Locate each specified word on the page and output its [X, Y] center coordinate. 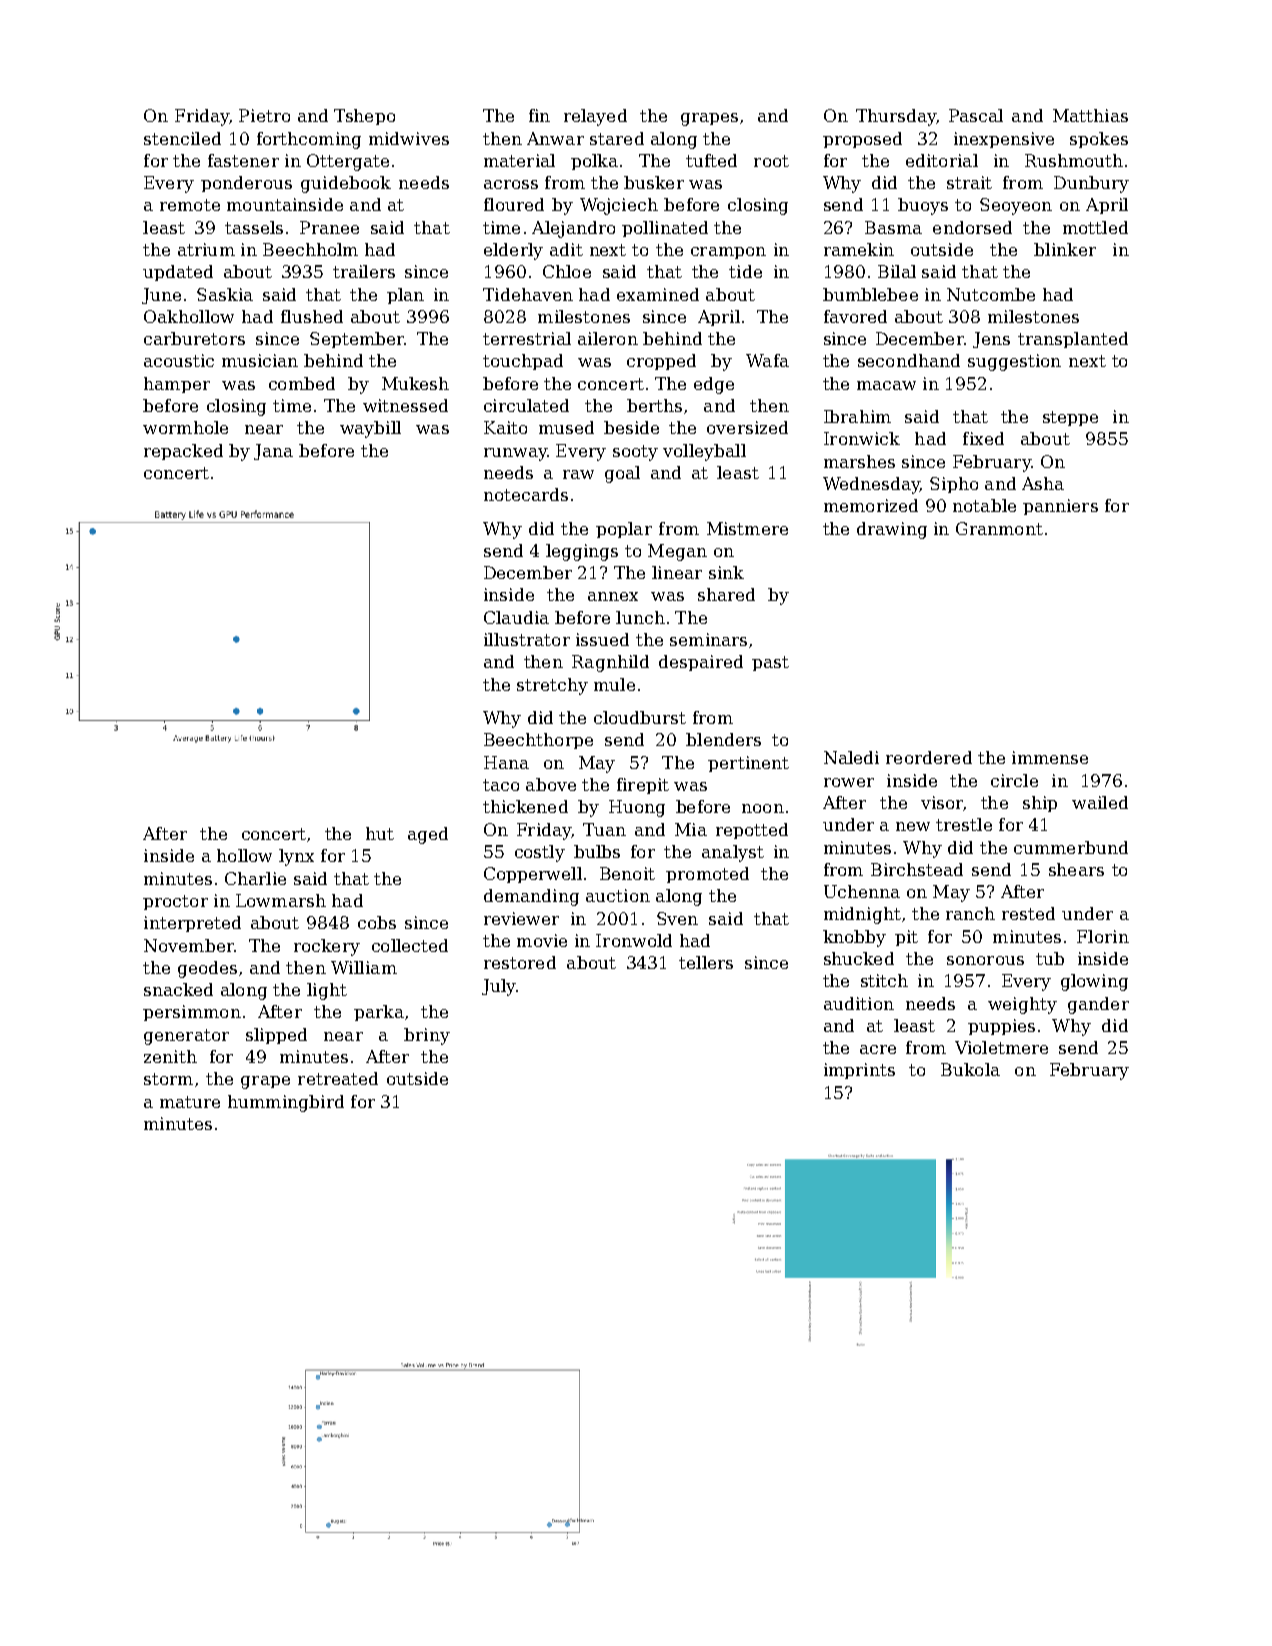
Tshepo [364, 117]
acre [878, 1049]
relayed [595, 117]
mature [190, 1102]
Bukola [970, 1069]
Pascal [976, 115]
